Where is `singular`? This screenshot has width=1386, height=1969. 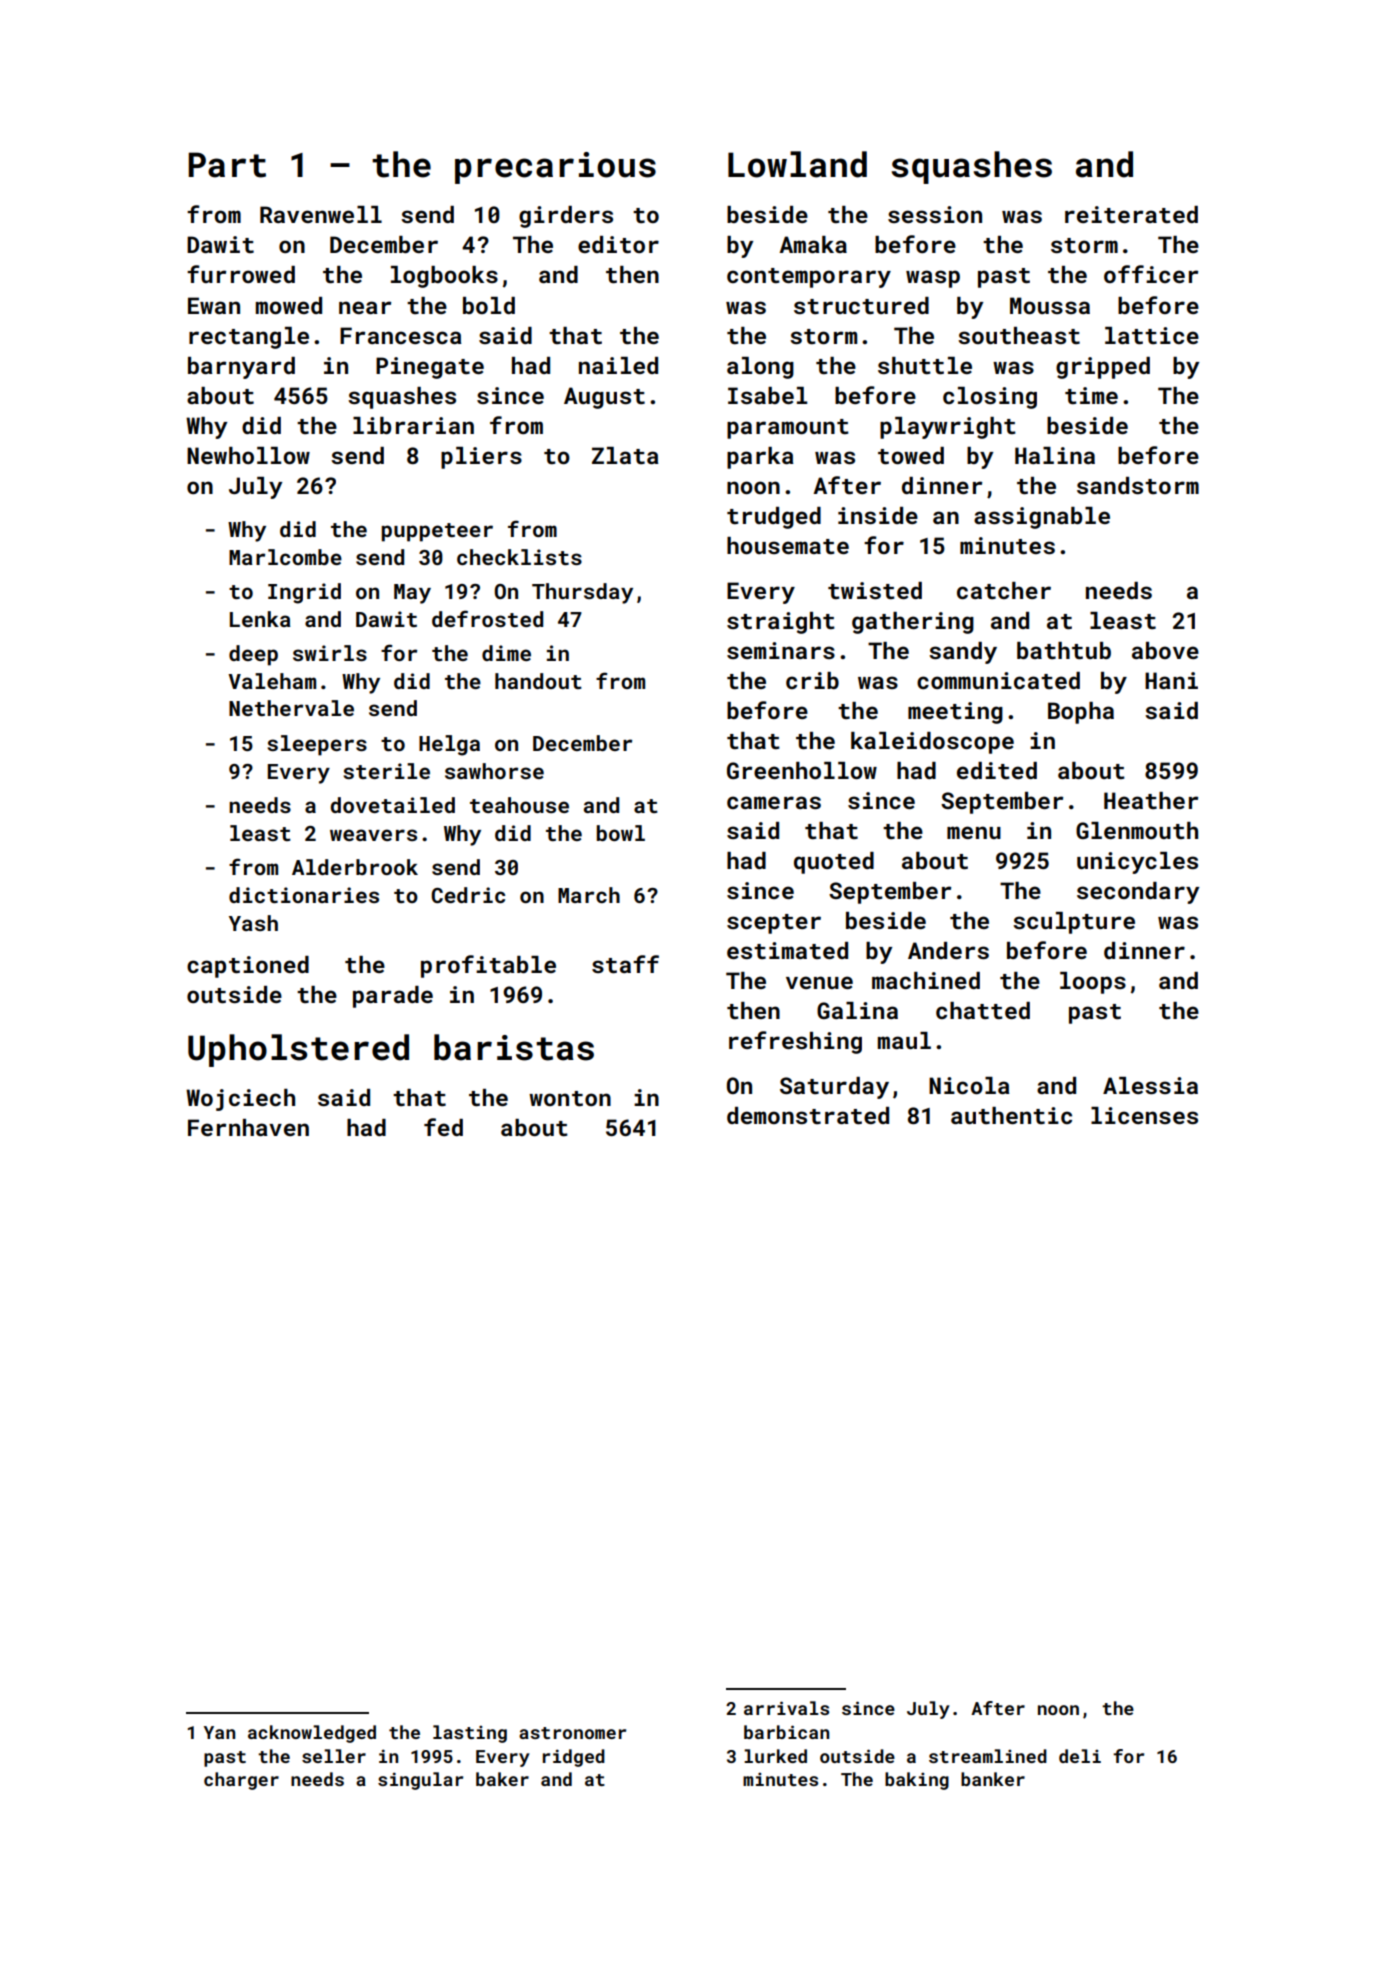
singular is located at coordinates (420, 1781).
